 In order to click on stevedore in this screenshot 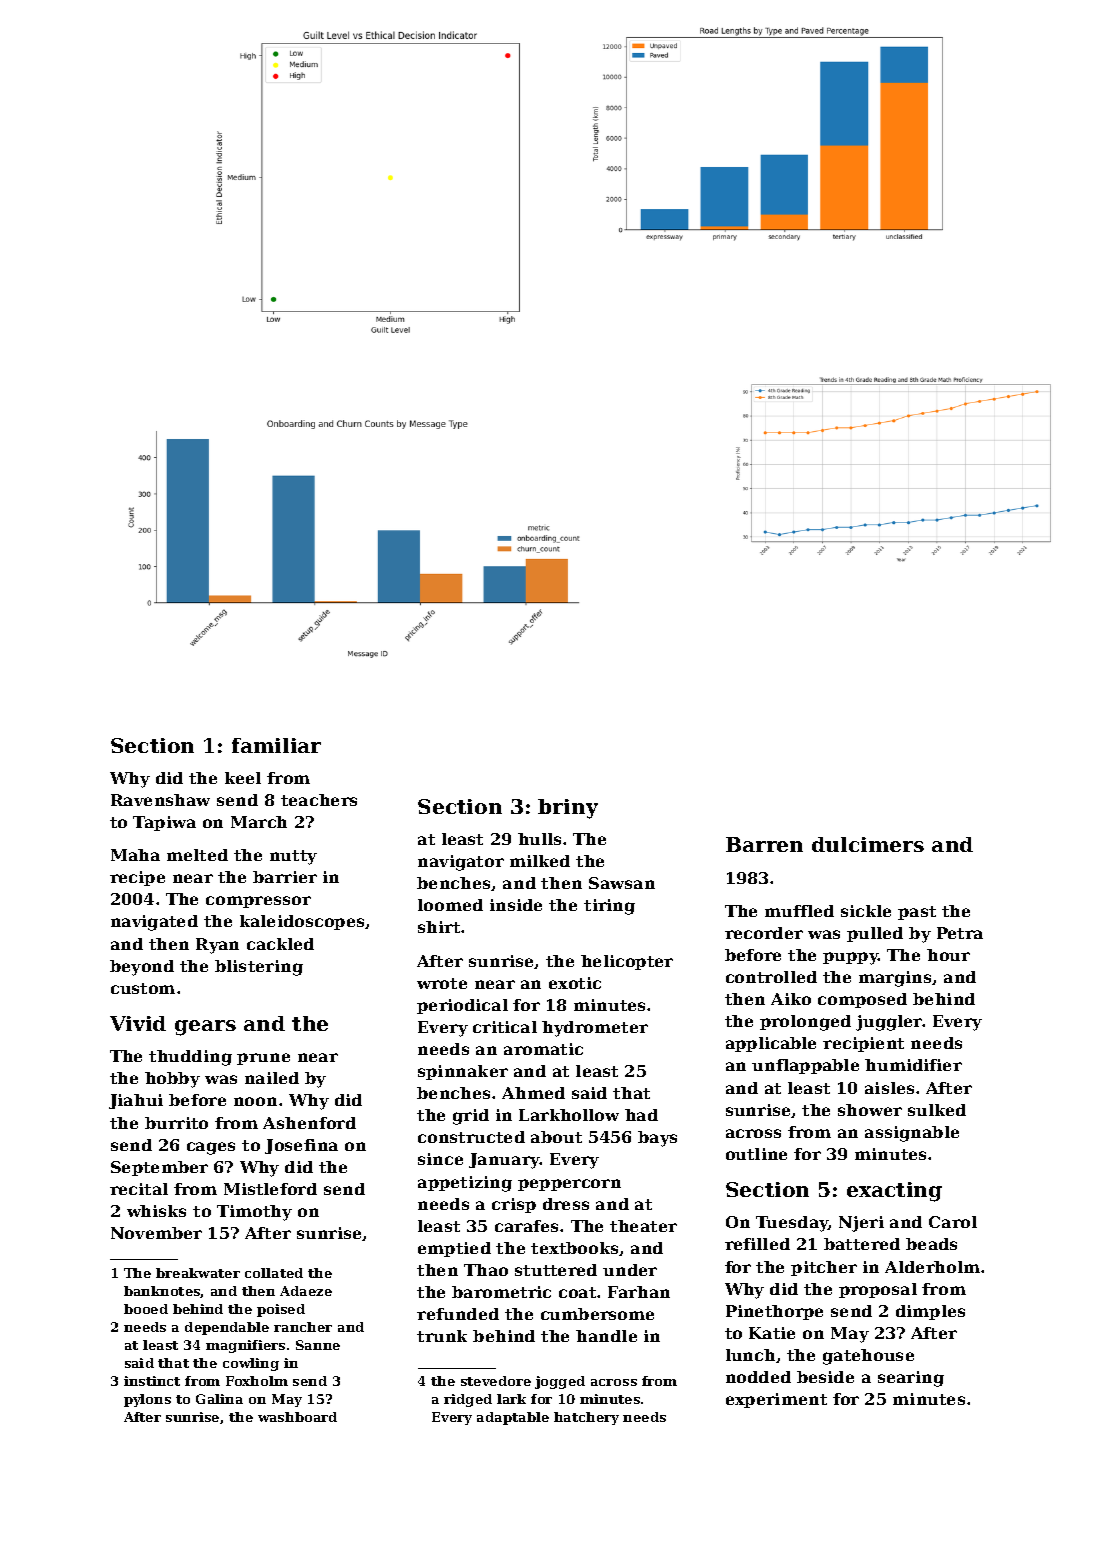, I will do `click(496, 1381)`.
